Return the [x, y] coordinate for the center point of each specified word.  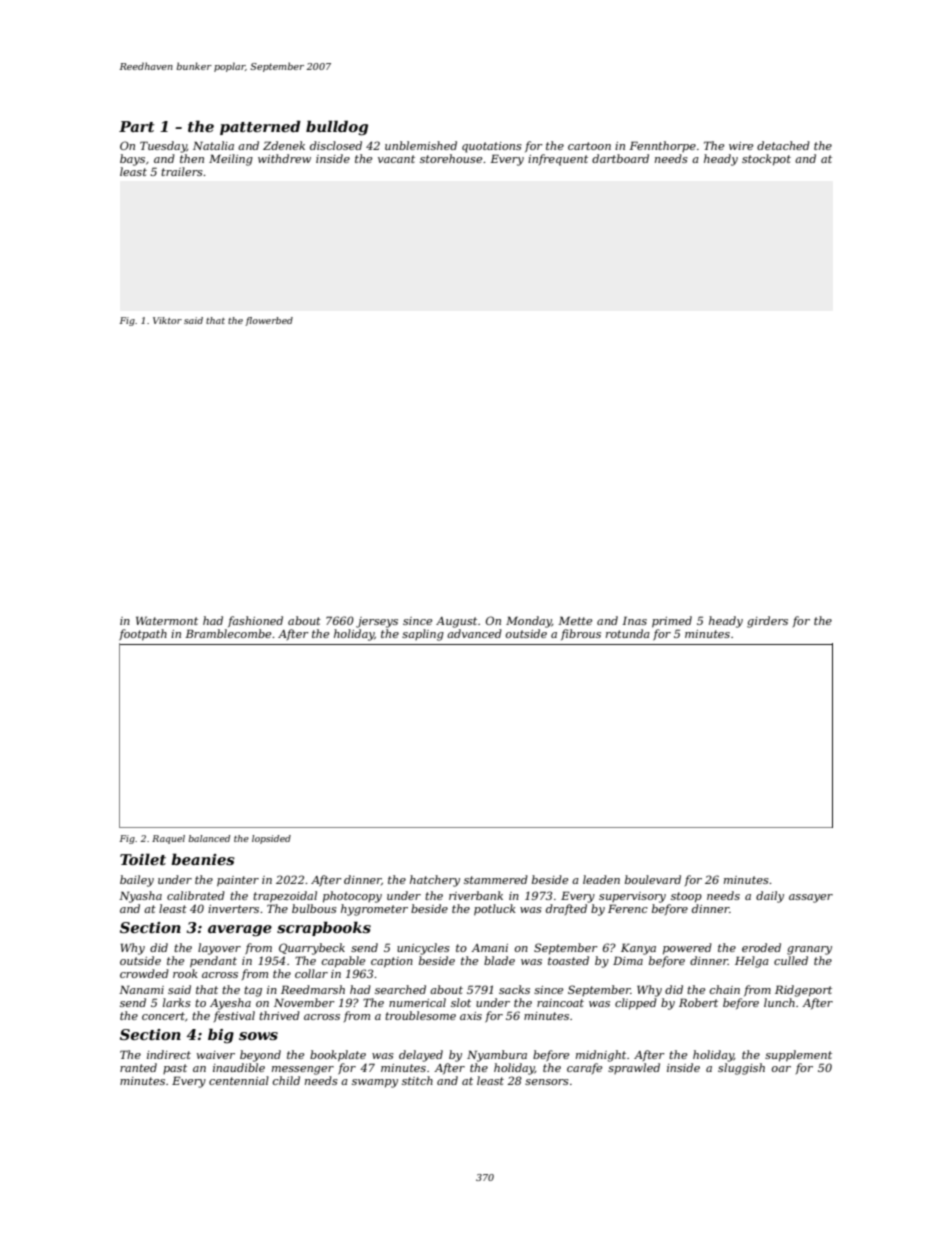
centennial [239, 1080]
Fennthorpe [662, 146]
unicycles [423, 949]
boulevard [653, 879]
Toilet [143, 859]
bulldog [337, 128]
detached [783, 145]
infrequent [558, 160]
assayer [811, 898]
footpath [143, 635]
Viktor [167, 320]
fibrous [581, 634]
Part [136, 126]
